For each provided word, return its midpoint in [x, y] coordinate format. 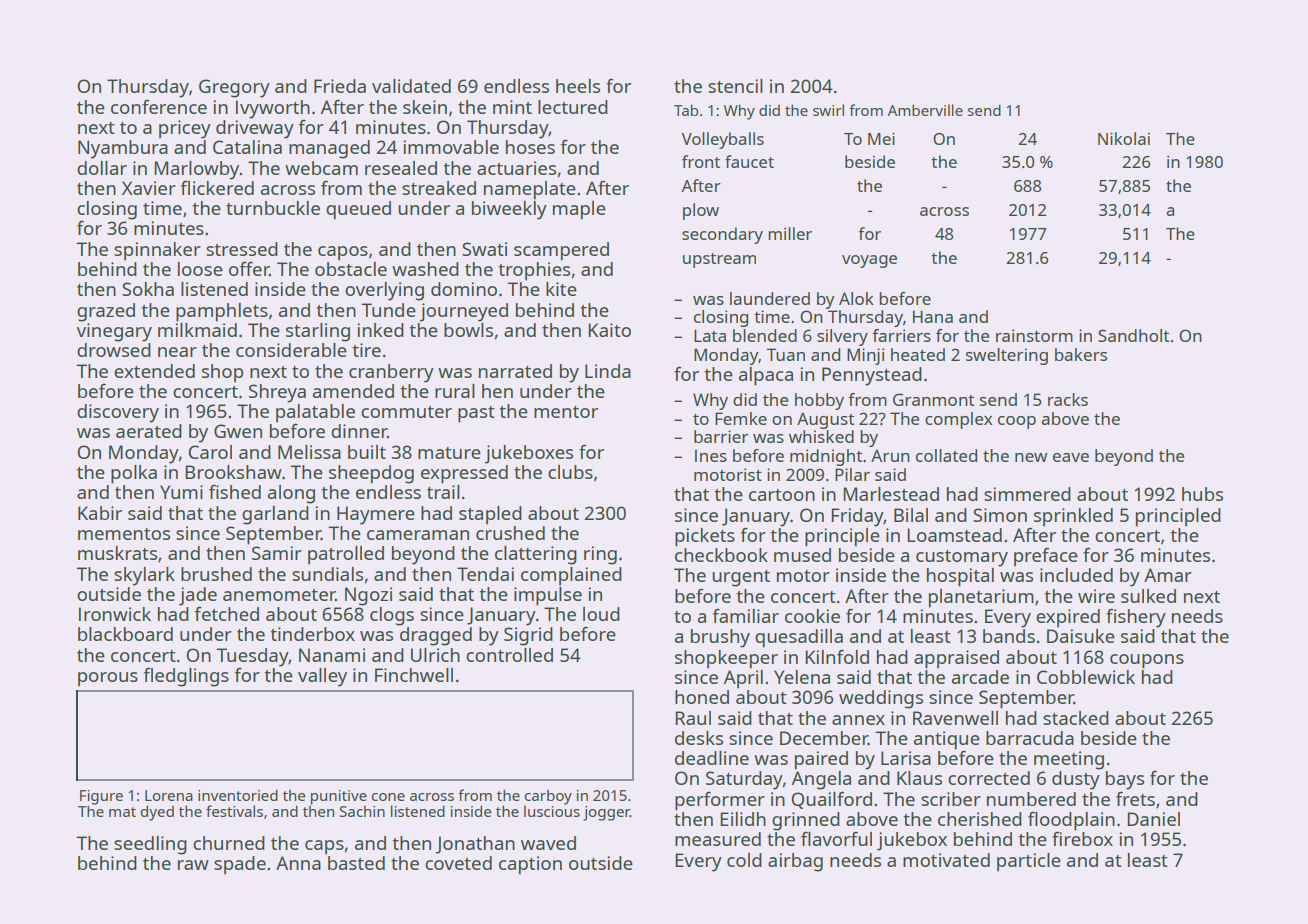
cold [744, 860]
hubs [1202, 494]
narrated [515, 371]
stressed [242, 249]
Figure [101, 797]
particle [1029, 862]
